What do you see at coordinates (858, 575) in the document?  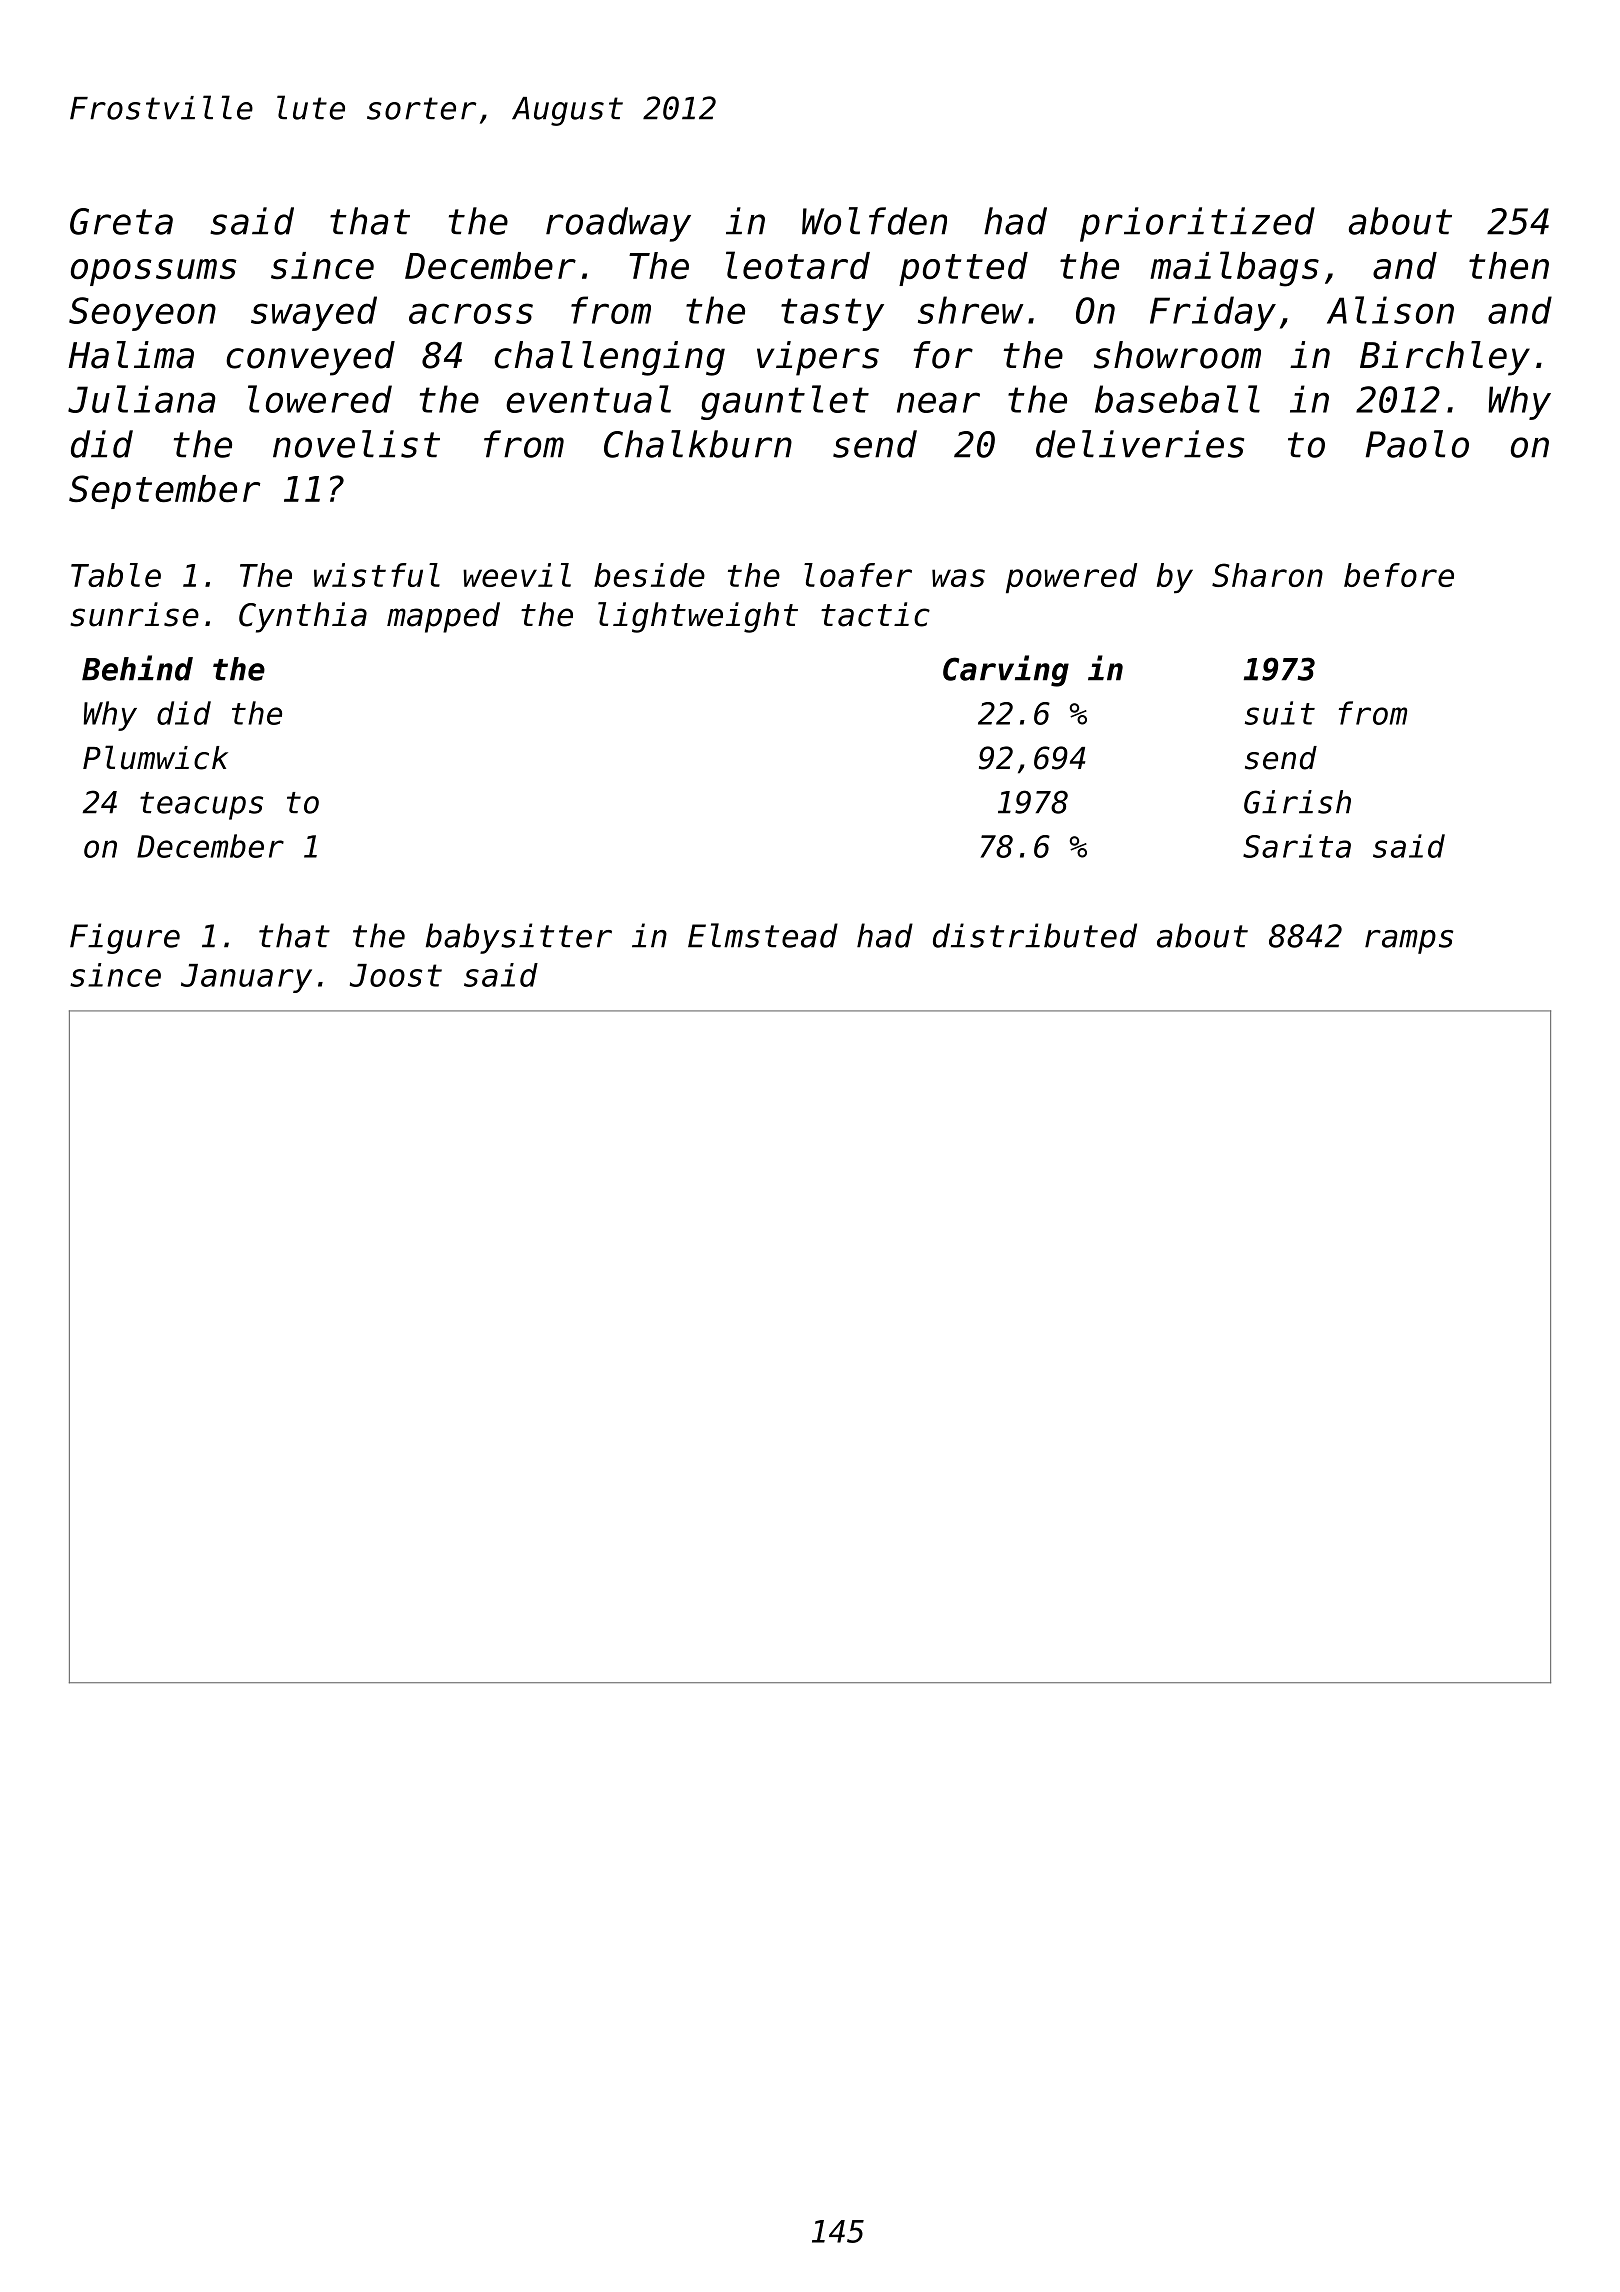 I see `loafer` at bounding box center [858, 575].
